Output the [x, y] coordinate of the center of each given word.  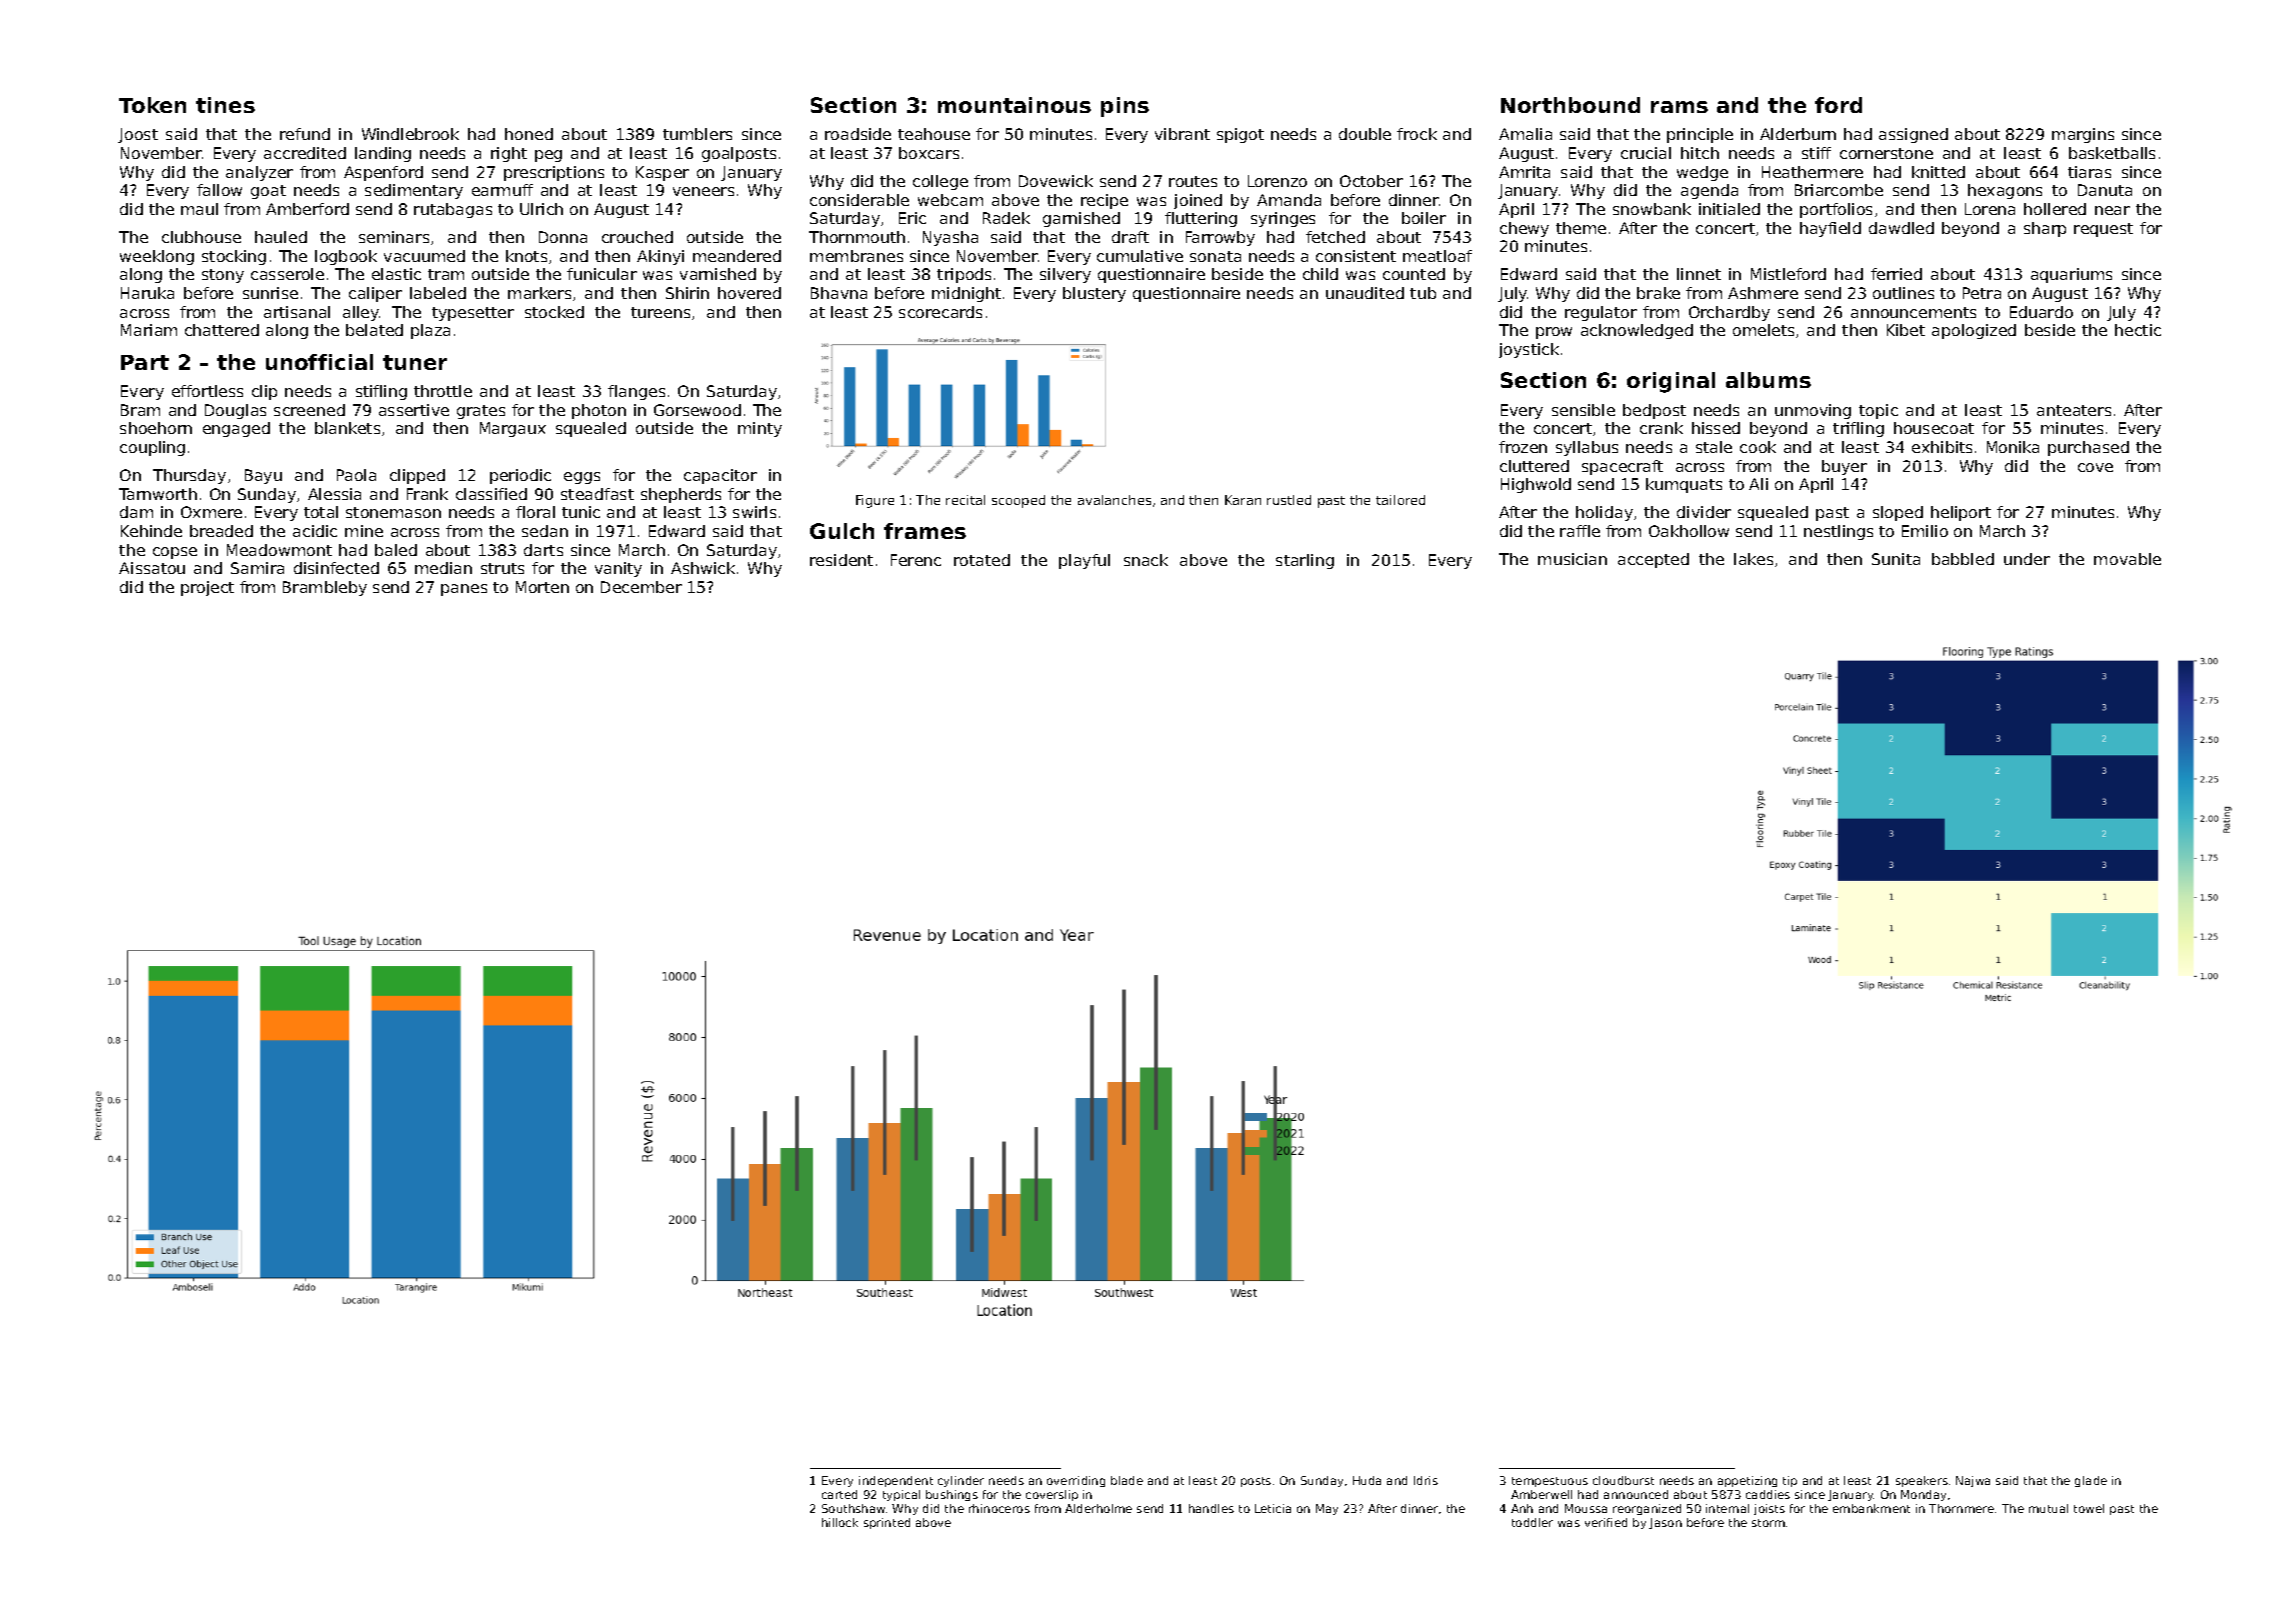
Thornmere [1961, 1508]
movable [2127, 559]
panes [464, 590]
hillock [840, 1522]
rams [1679, 107]
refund [305, 134]
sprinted [887, 1523]
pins [1125, 107]
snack [1146, 560]
